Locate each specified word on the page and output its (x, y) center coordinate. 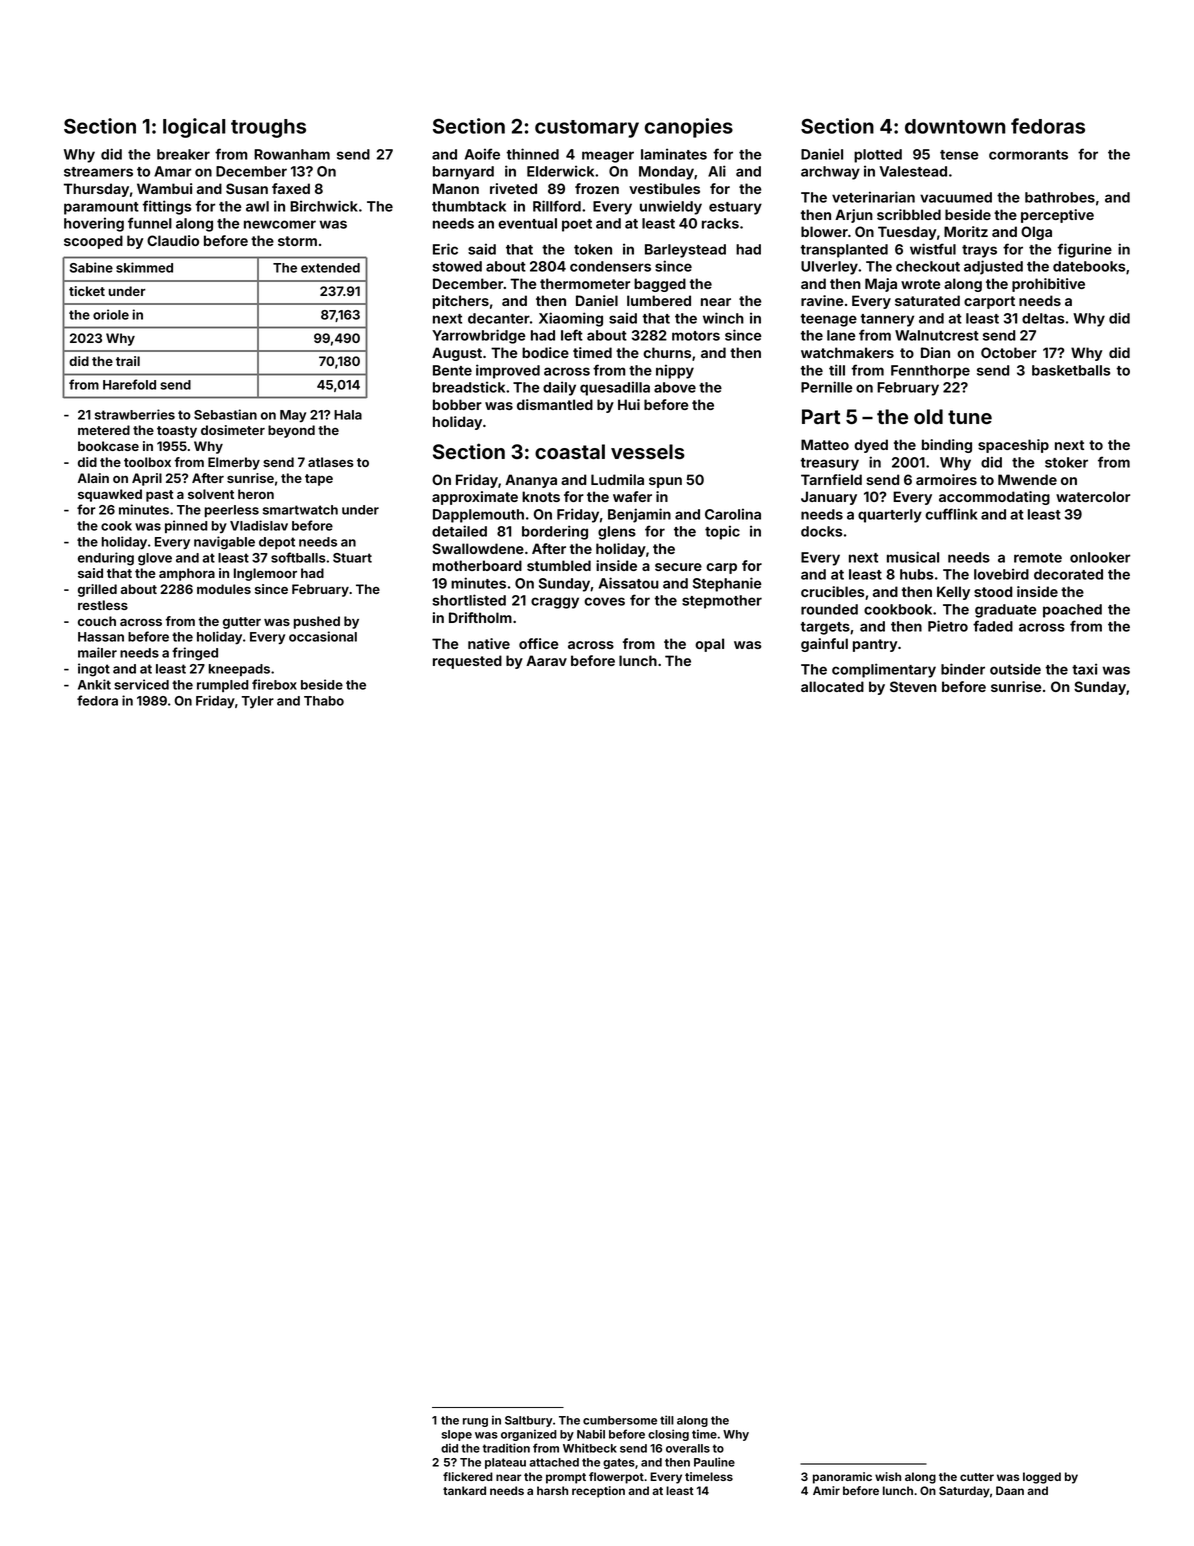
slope (457, 1435)
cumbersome (620, 1420)
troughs (268, 128)
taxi (1084, 669)
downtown (955, 126)
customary (587, 129)
